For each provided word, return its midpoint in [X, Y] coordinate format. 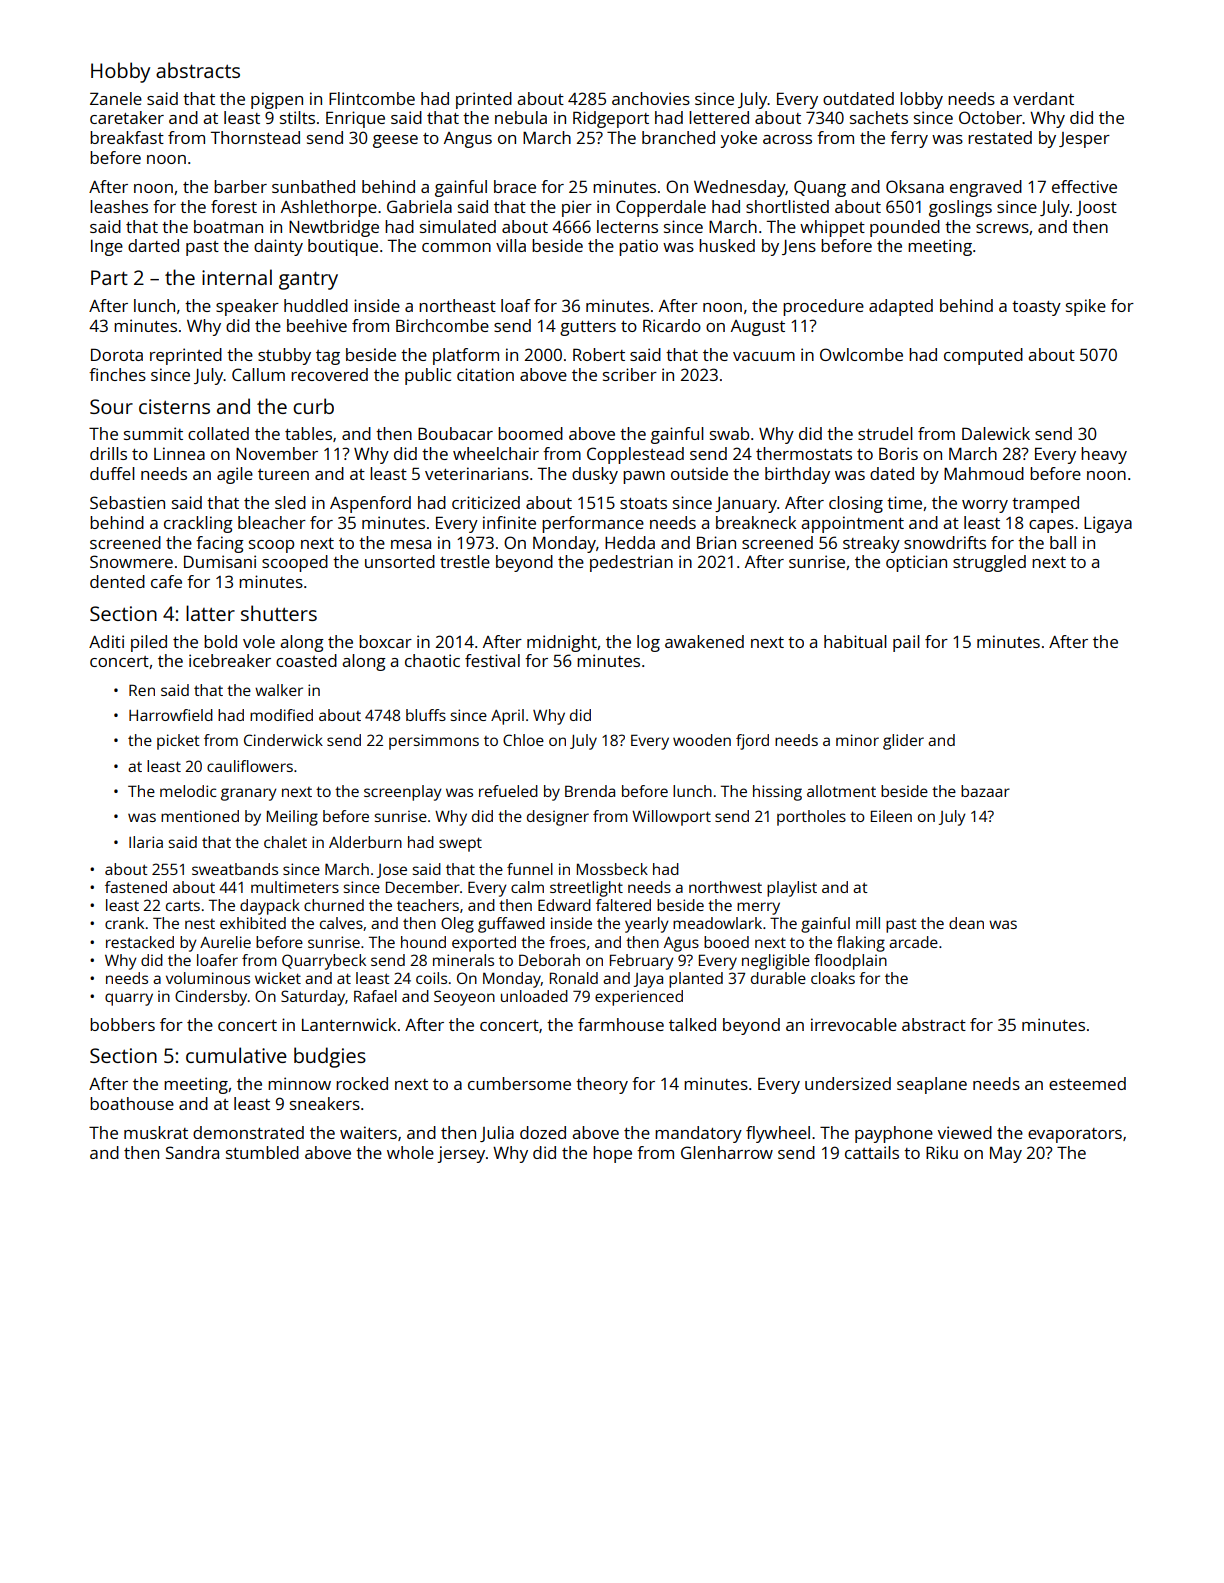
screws [1002, 228]
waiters [368, 1132]
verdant [1043, 98]
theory [602, 1085]
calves [341, 923]
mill [868, 923]
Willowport [671, 818]
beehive [317, 325]
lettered [719, 117]
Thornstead [255, 137]
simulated [458, 226]
